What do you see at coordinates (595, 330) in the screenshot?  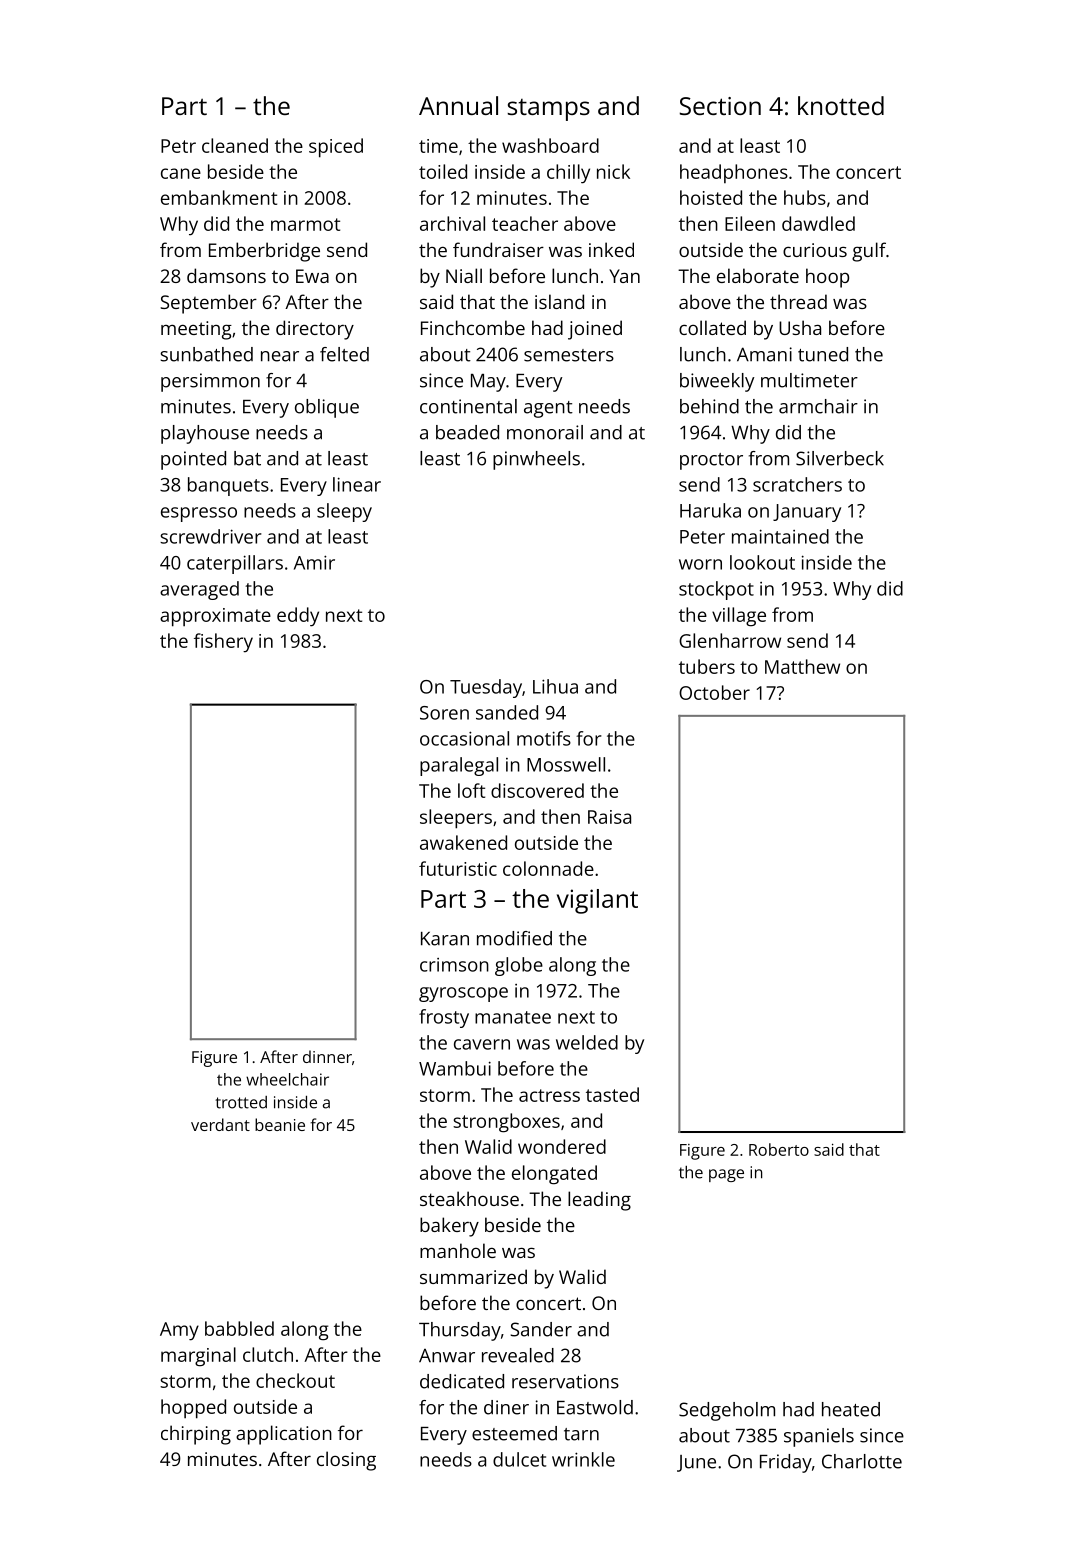 I see `joined` at bounding box center [595, 330].
